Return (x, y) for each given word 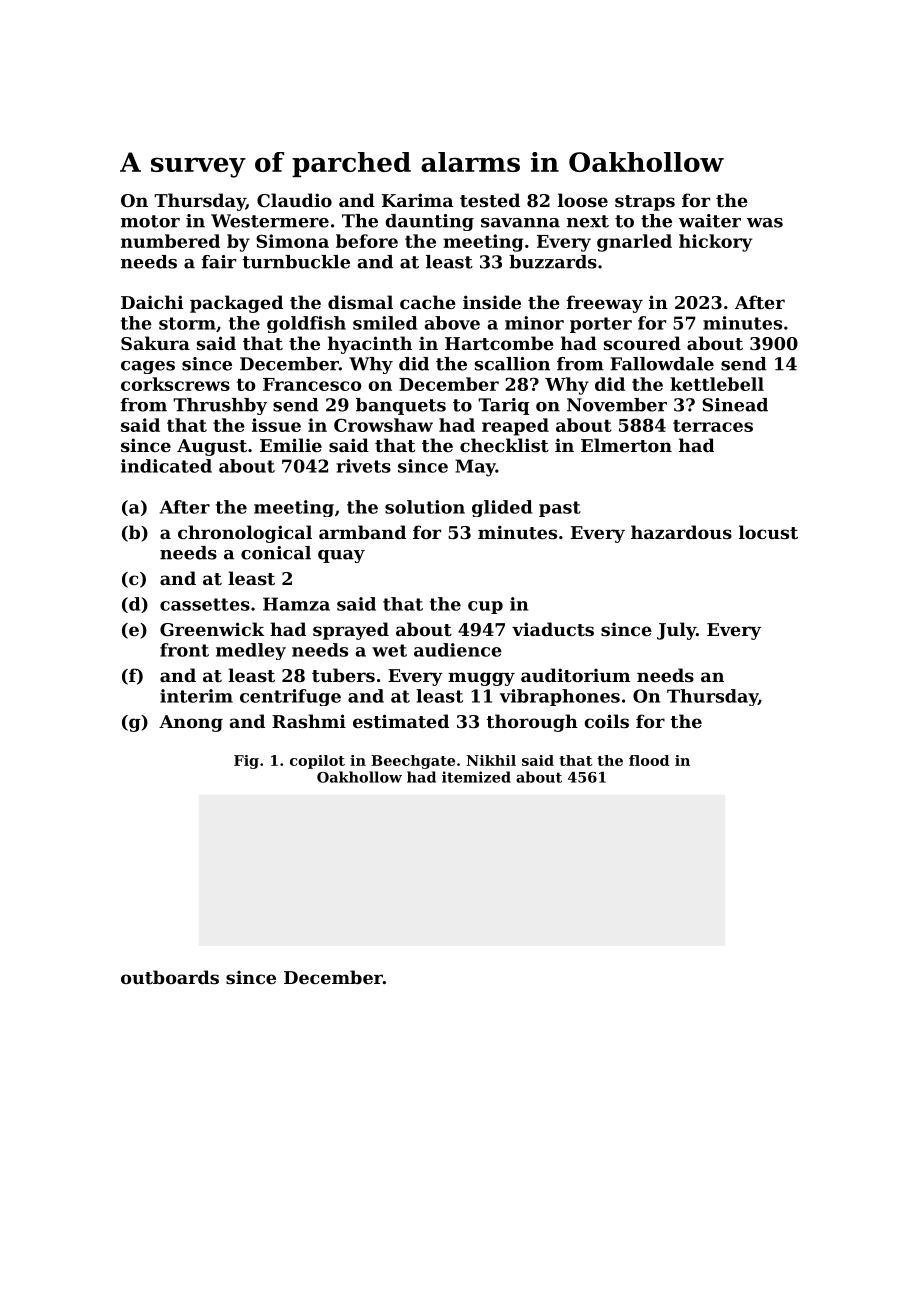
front (184, 650)
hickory (716, 243)
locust (768, 532)
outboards (170, 977)
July (676, 631)
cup (485, 607)
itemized (476, 777)
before (367, 241)
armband (362, 532)
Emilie (291, 445)
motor (150, 221)
